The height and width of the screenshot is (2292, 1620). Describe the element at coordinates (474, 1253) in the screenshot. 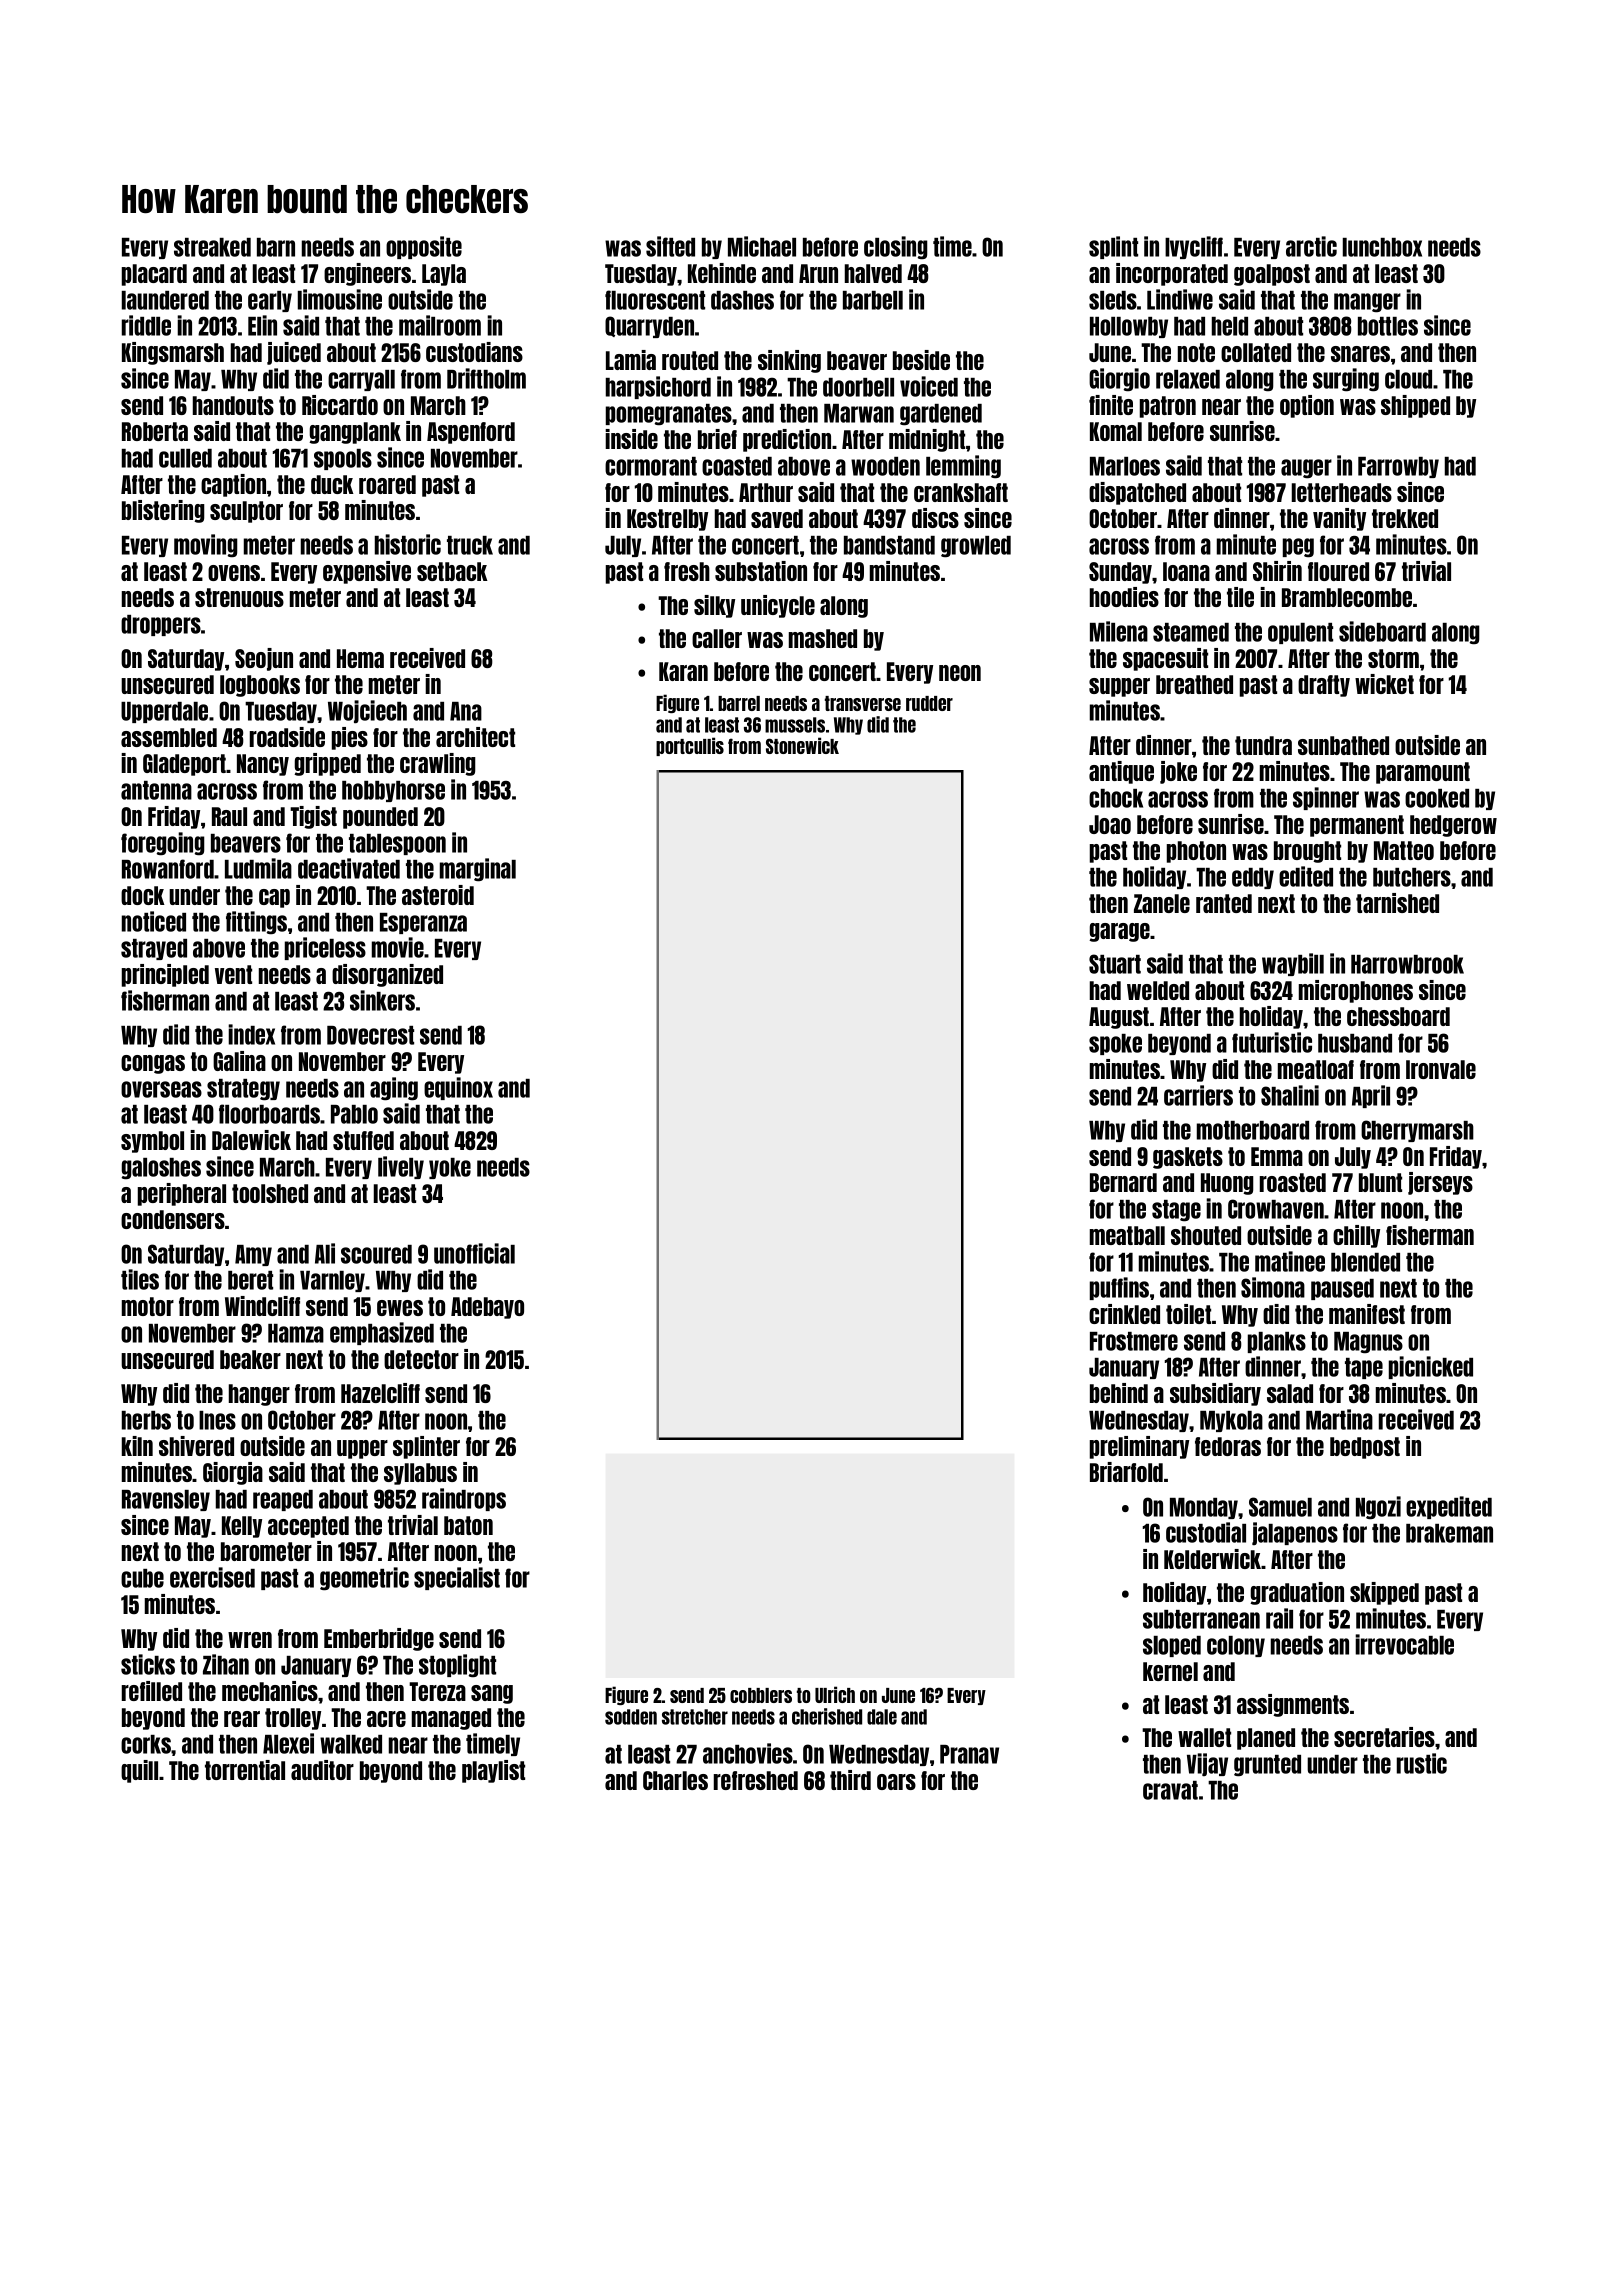

I see `unofficial` at that location.
